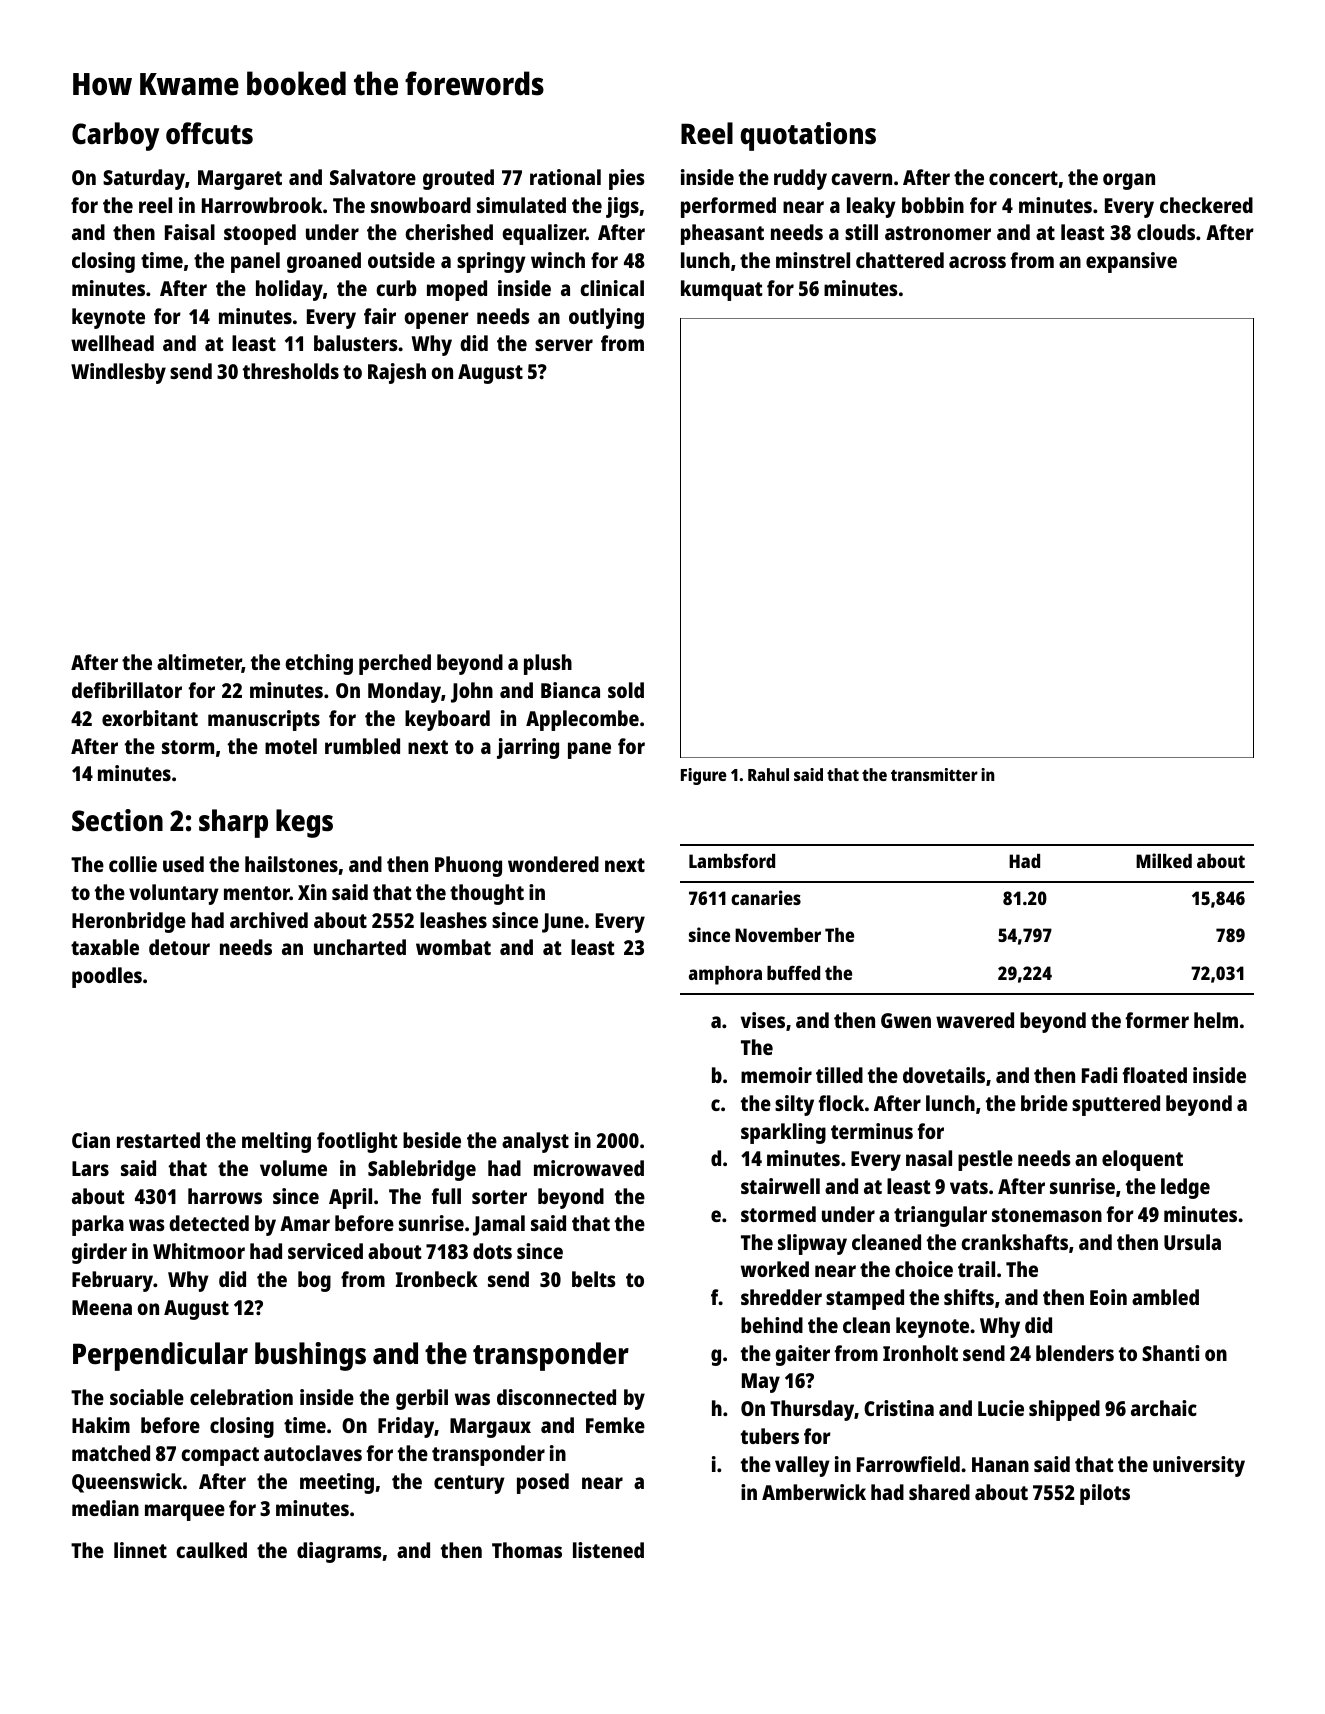 The image size is (1325, 1714). Describe the element at coordinates (543, 1483) in the document. I see `posed` at that location.
